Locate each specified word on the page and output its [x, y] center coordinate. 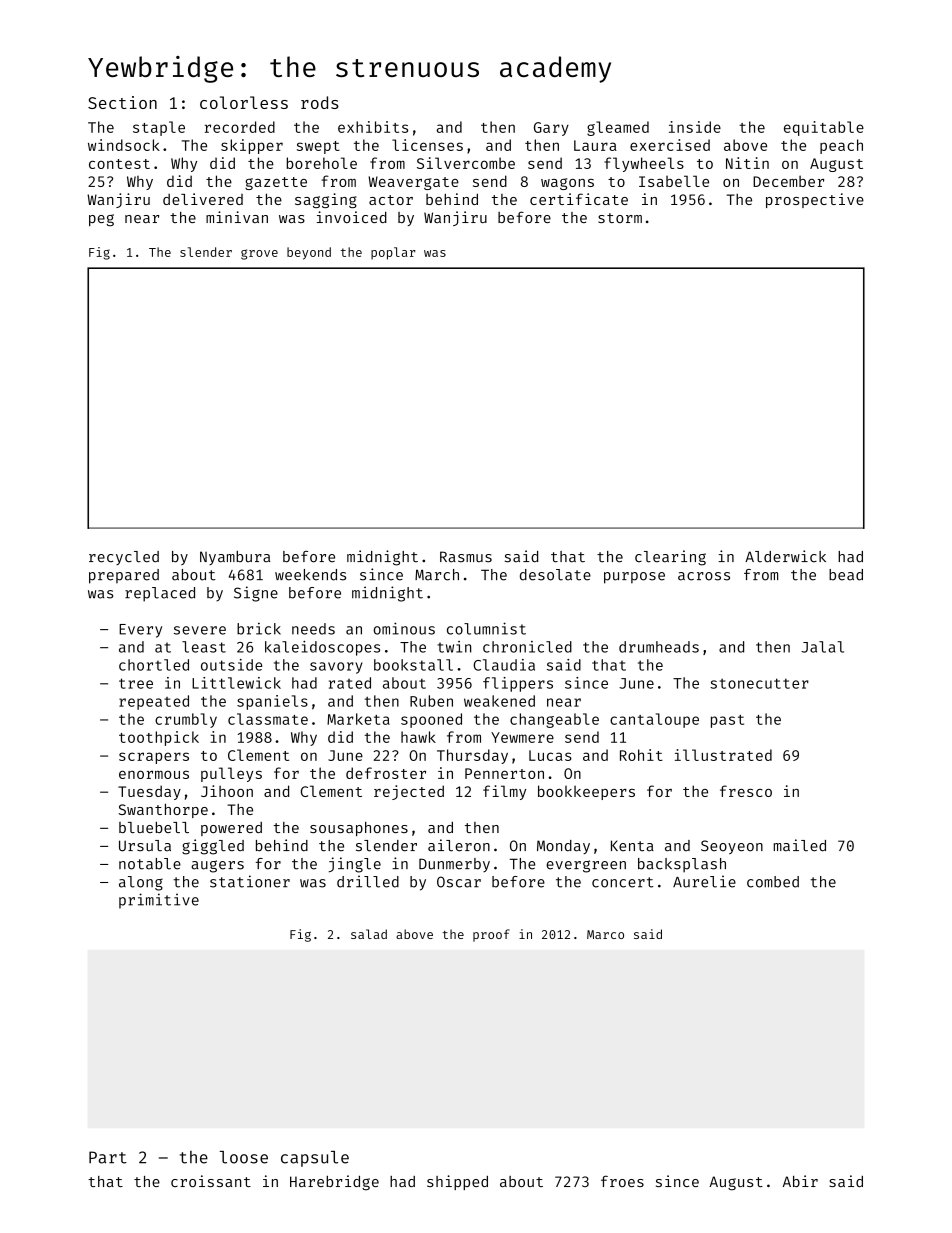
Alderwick [785, 556]
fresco [746, 791]
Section [122, 102]
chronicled [527, 647]
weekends [310, 575]
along [141, 883]
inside [695, 127]
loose [244, 1157]
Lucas [550, 755]
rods [320, 102]
